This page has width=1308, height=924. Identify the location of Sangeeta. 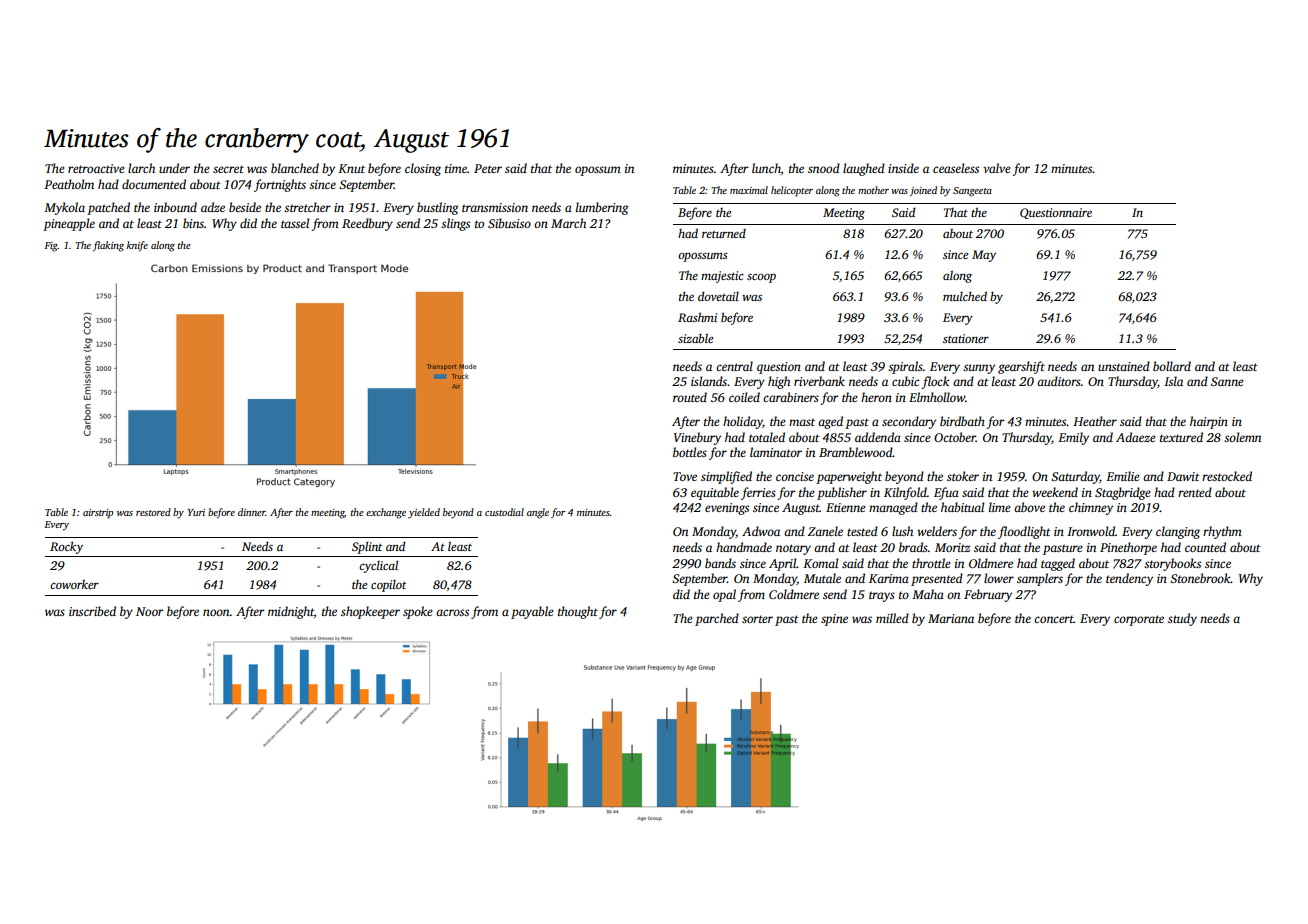
(972, 192).
